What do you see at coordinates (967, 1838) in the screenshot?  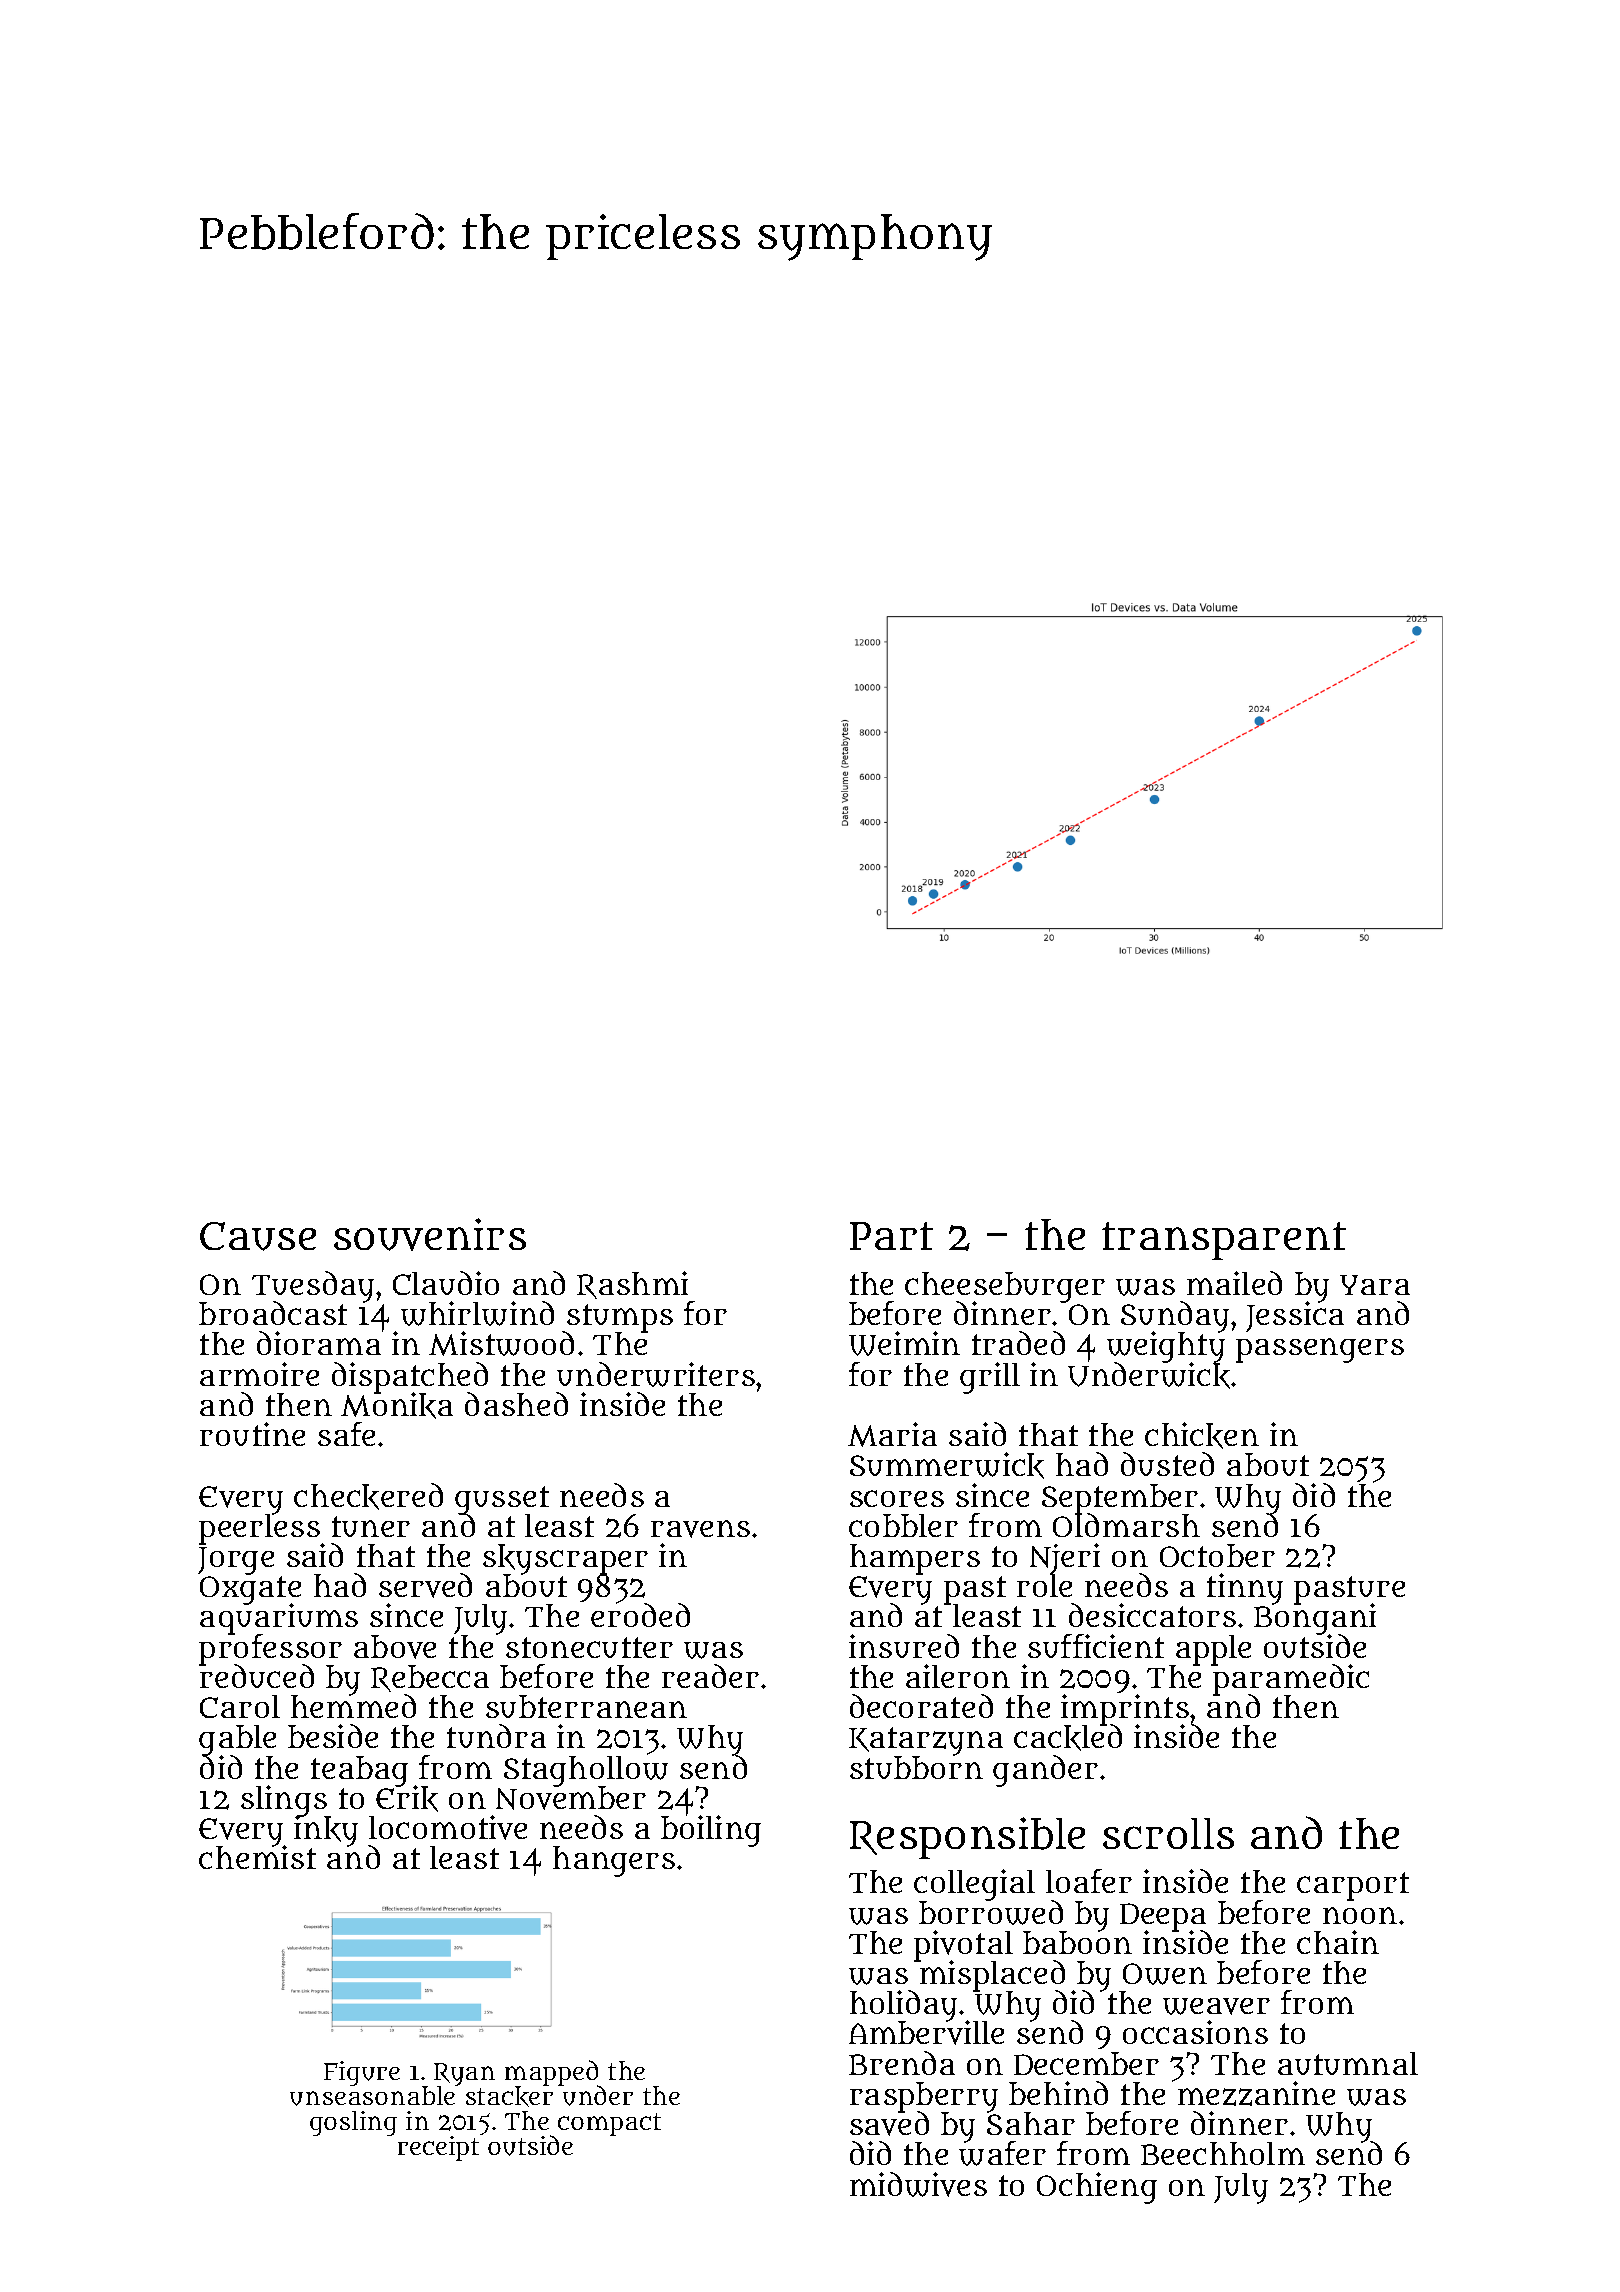 I see `Responsible` at bounding box center [967, 1838].
